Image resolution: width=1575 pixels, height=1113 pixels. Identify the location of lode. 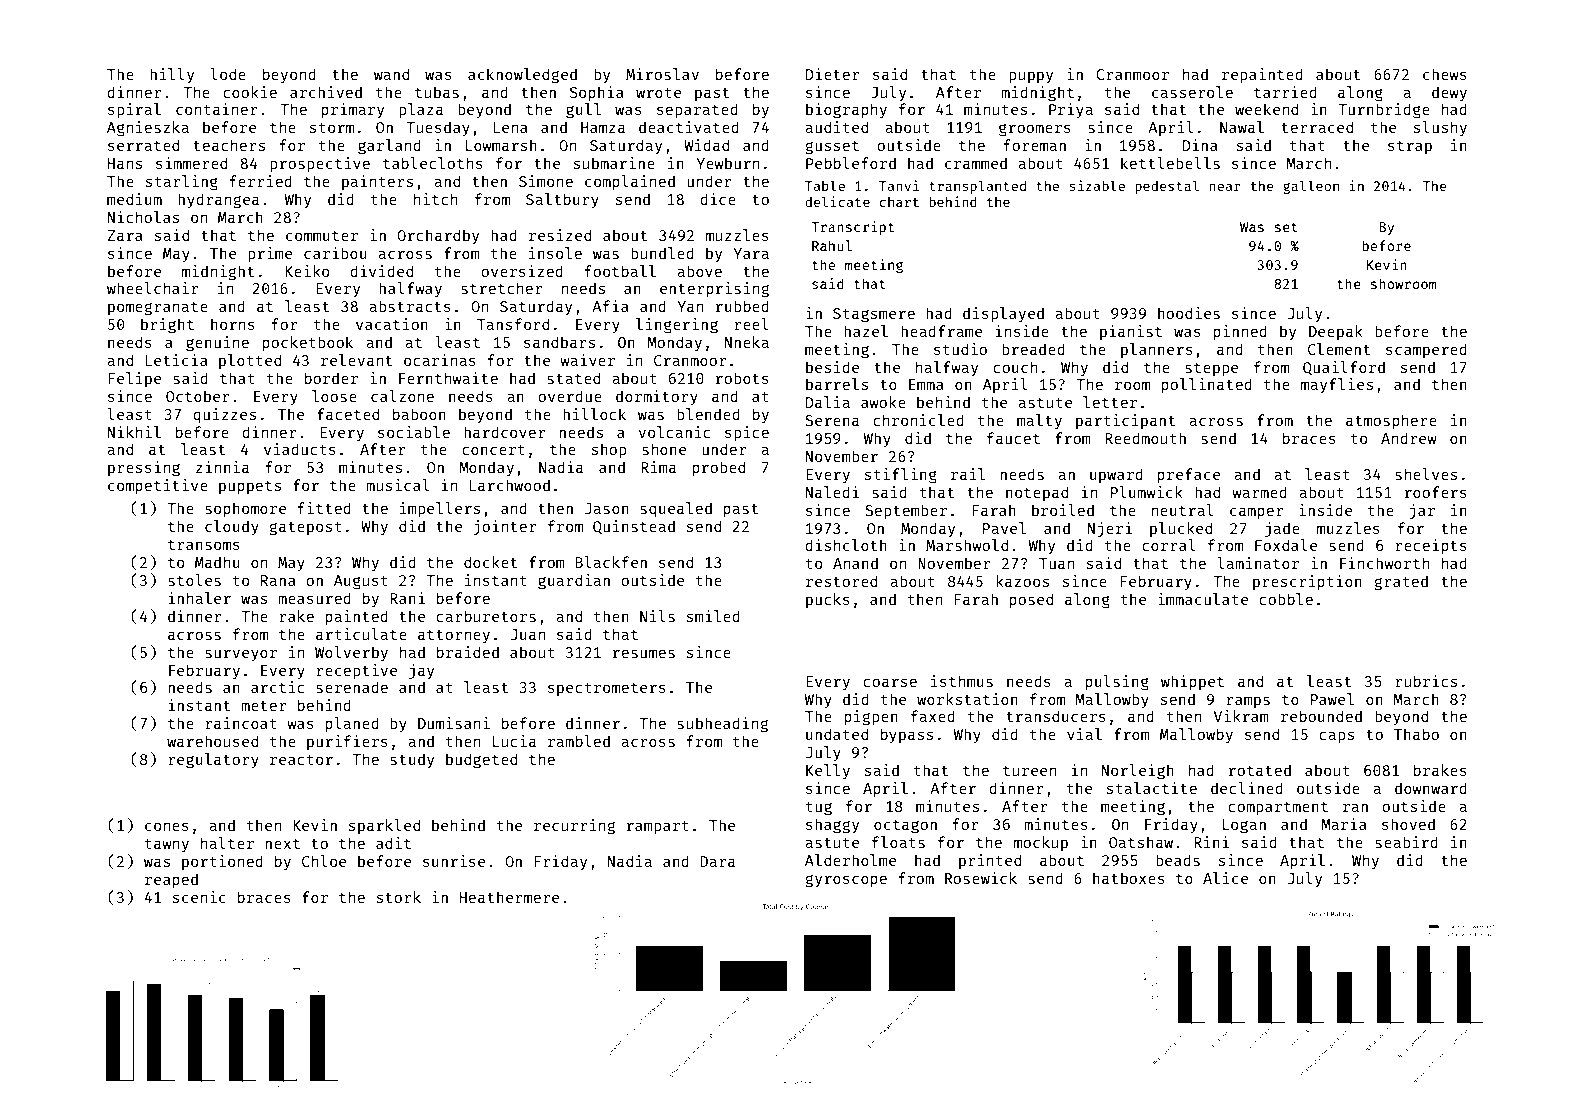
(228, 74).
